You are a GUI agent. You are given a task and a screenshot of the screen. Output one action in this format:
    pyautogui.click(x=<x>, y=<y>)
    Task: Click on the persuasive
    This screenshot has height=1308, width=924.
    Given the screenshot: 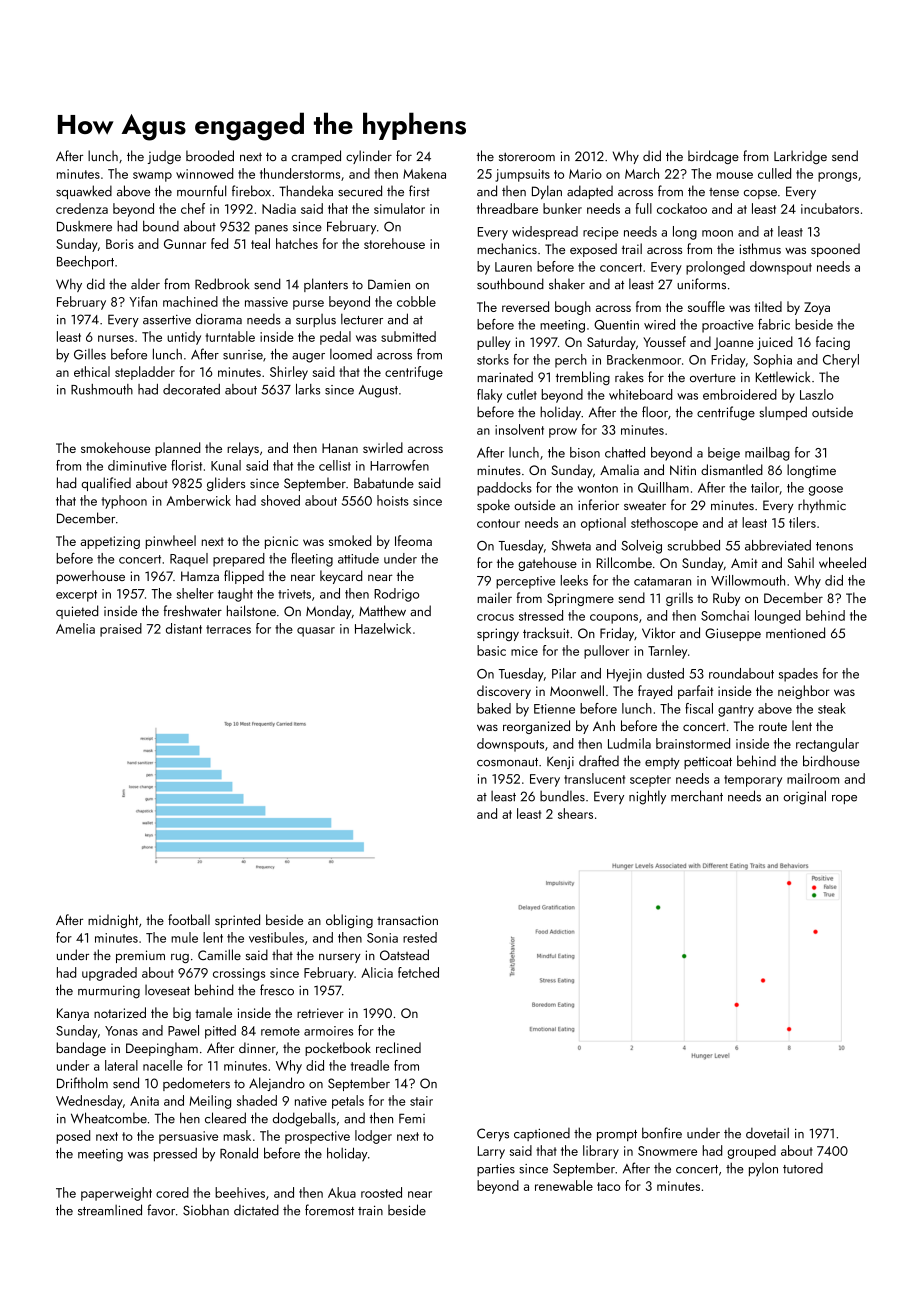 What is the action you would take?
    pyautogui.click(x=188, y=1137)
